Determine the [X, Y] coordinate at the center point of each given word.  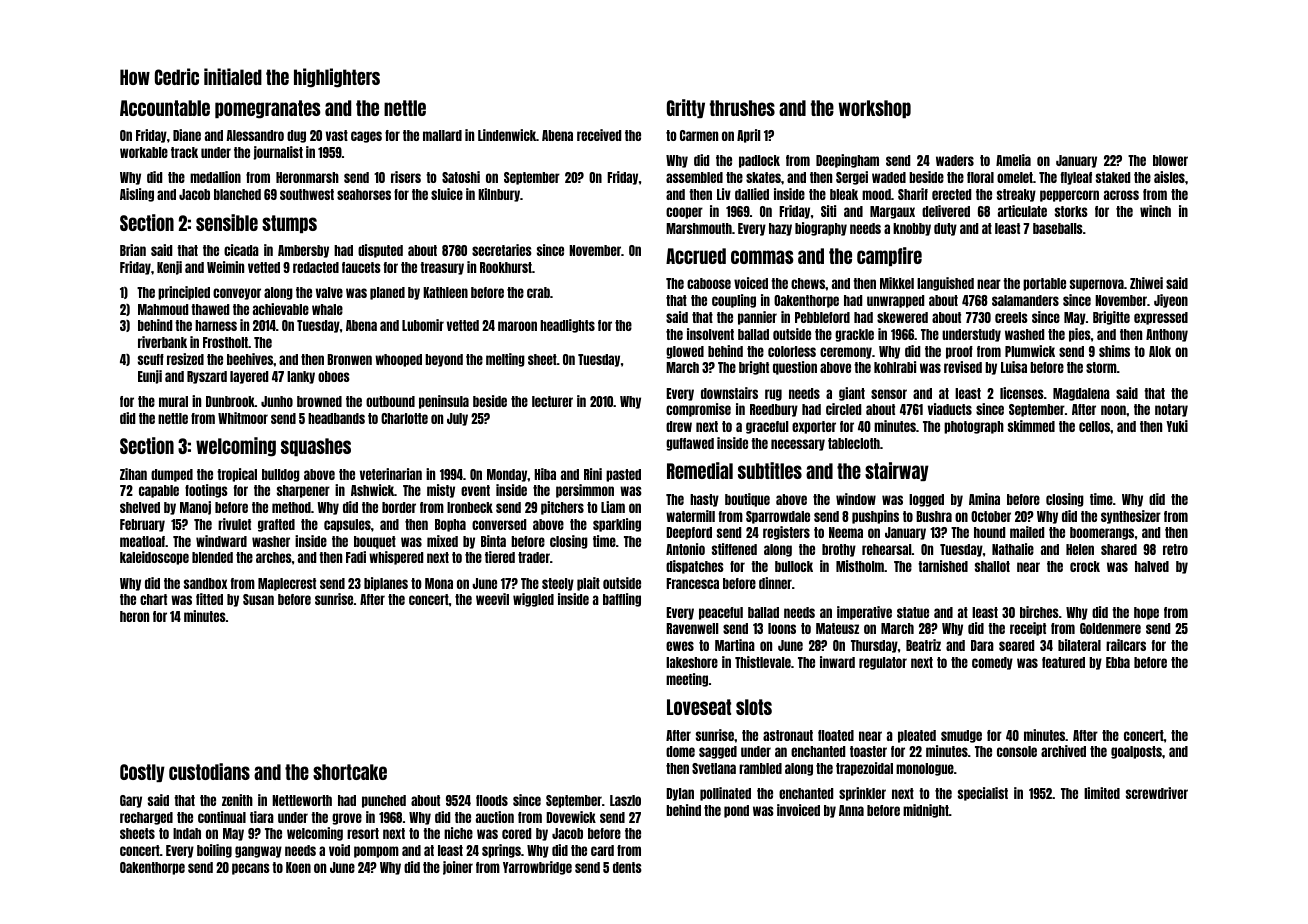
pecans [251, 869]
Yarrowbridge [537, 868]
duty [945, 229]
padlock [759, 161]
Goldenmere [1110, 628]
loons [782, 628]
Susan [258, 599]
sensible [227, 222]
